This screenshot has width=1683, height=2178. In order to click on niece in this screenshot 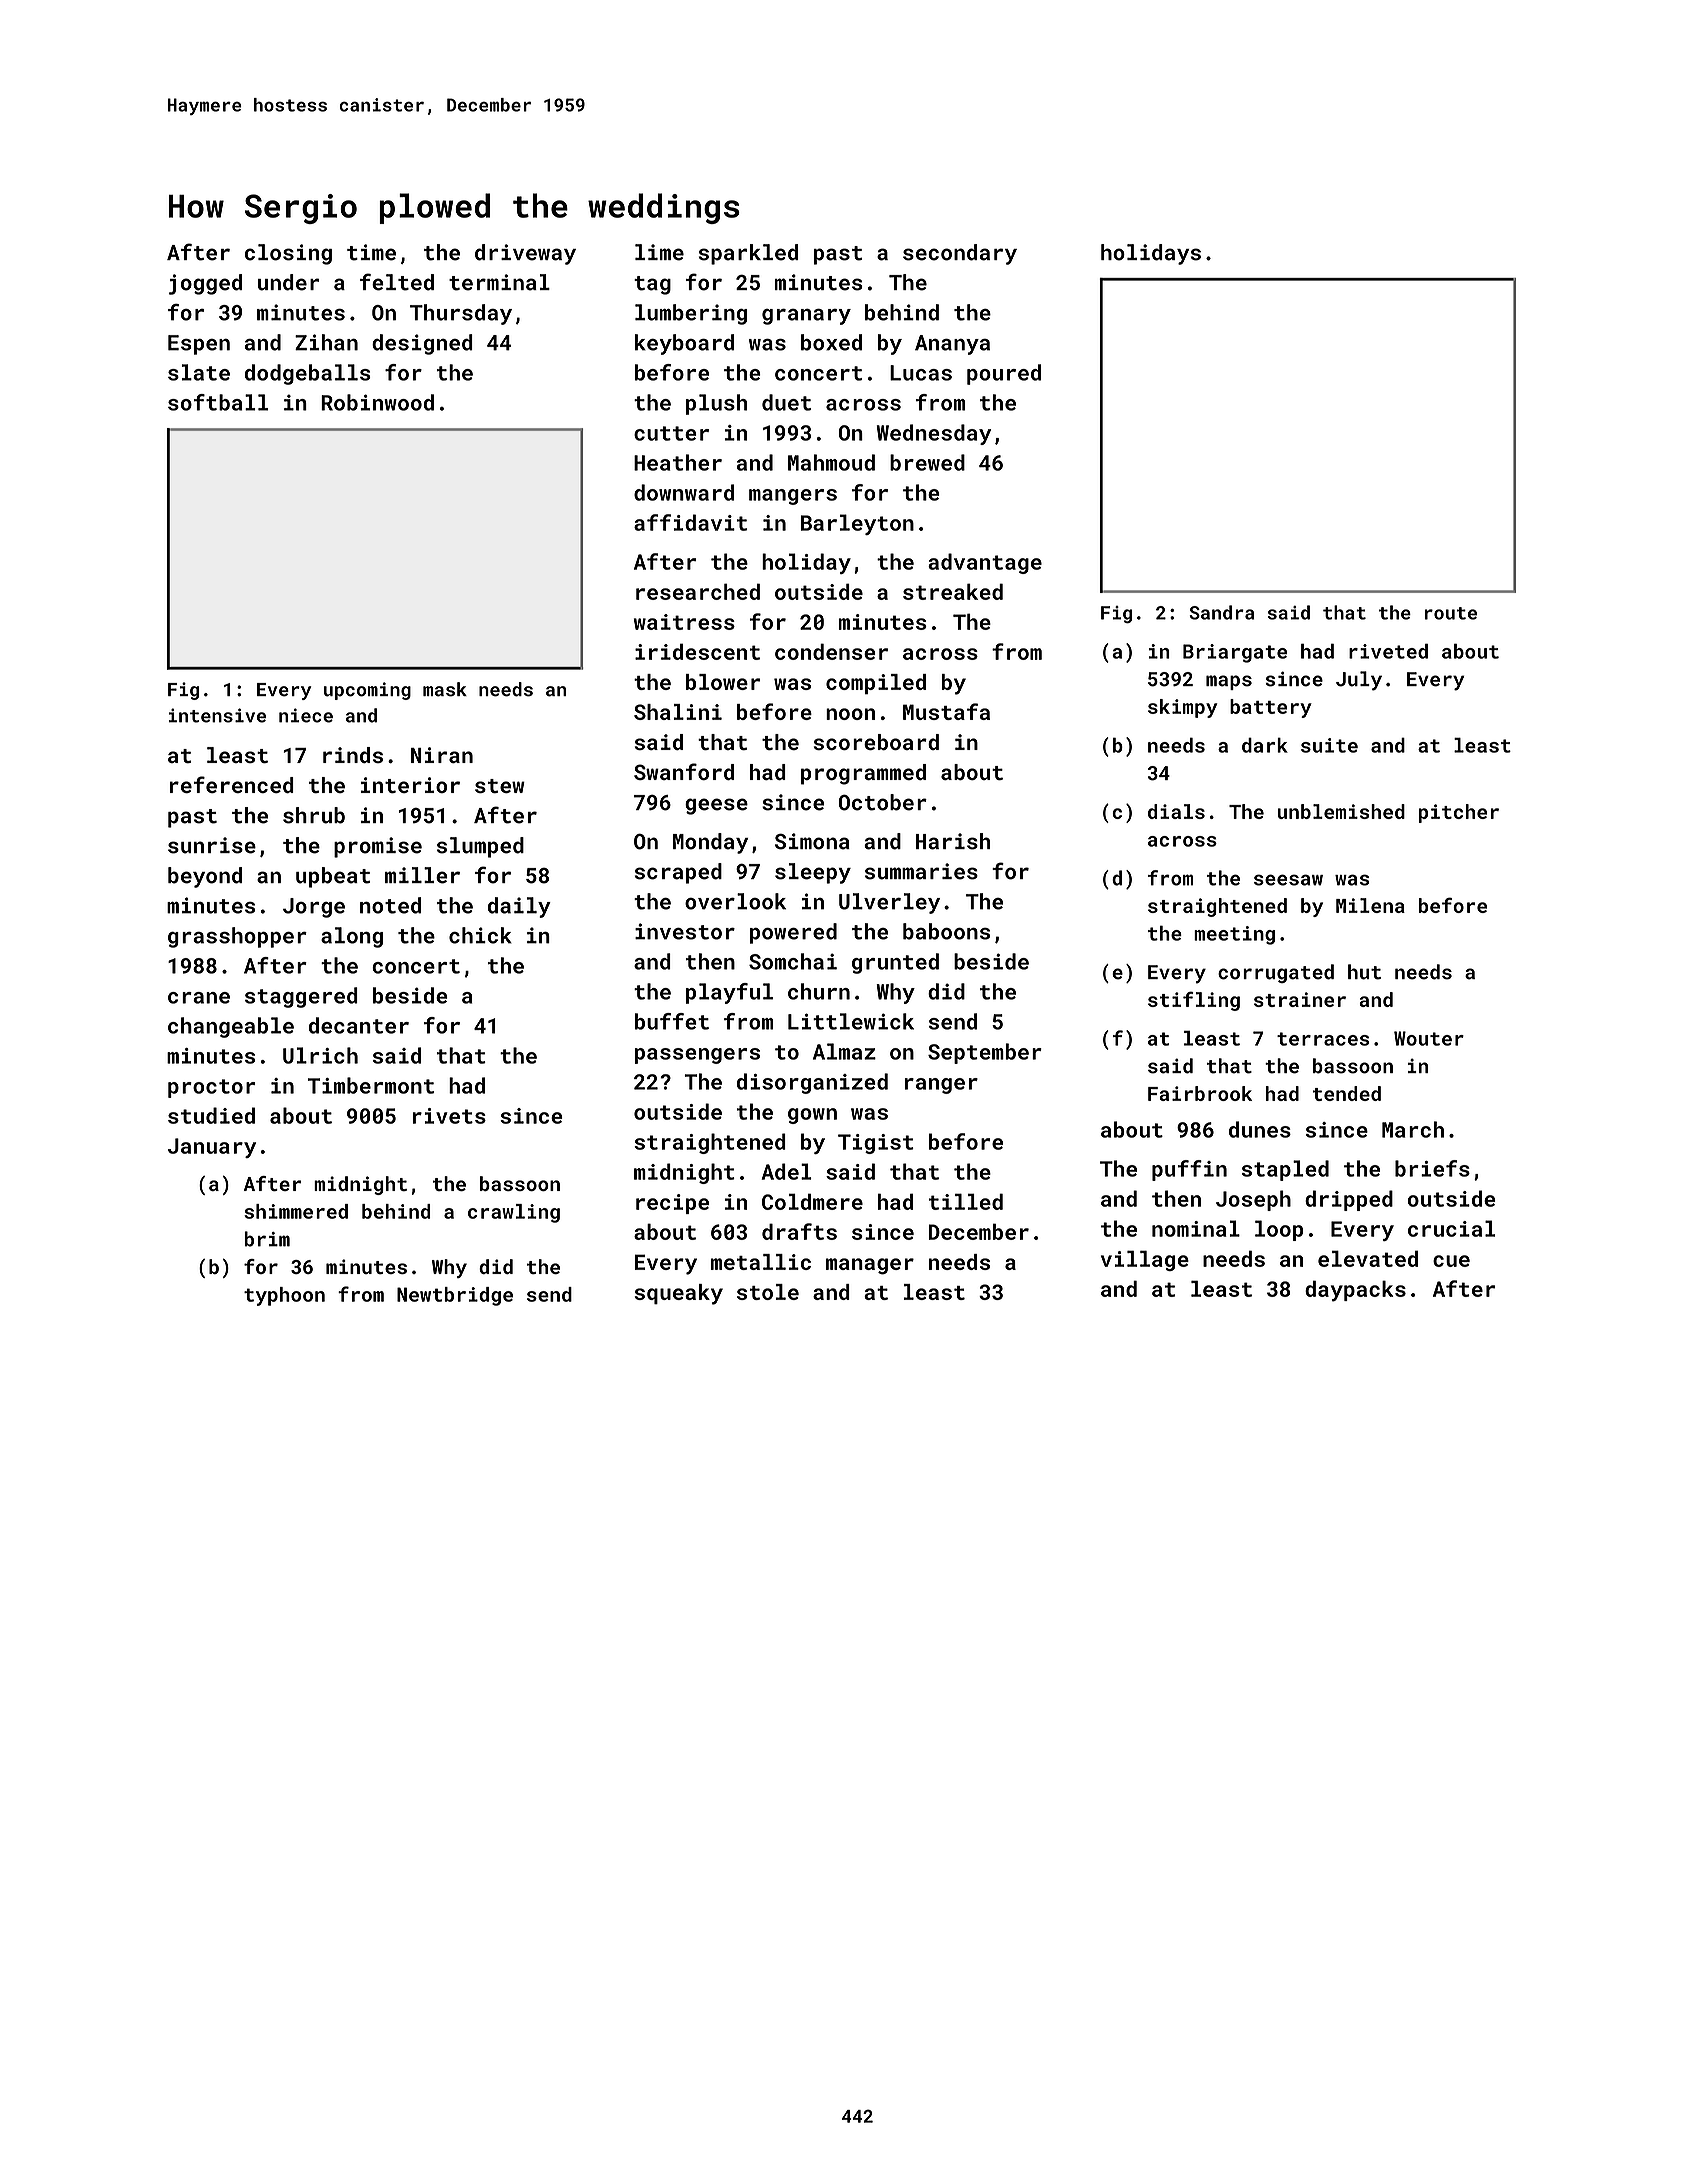, I will do `click(306, 715)`.
